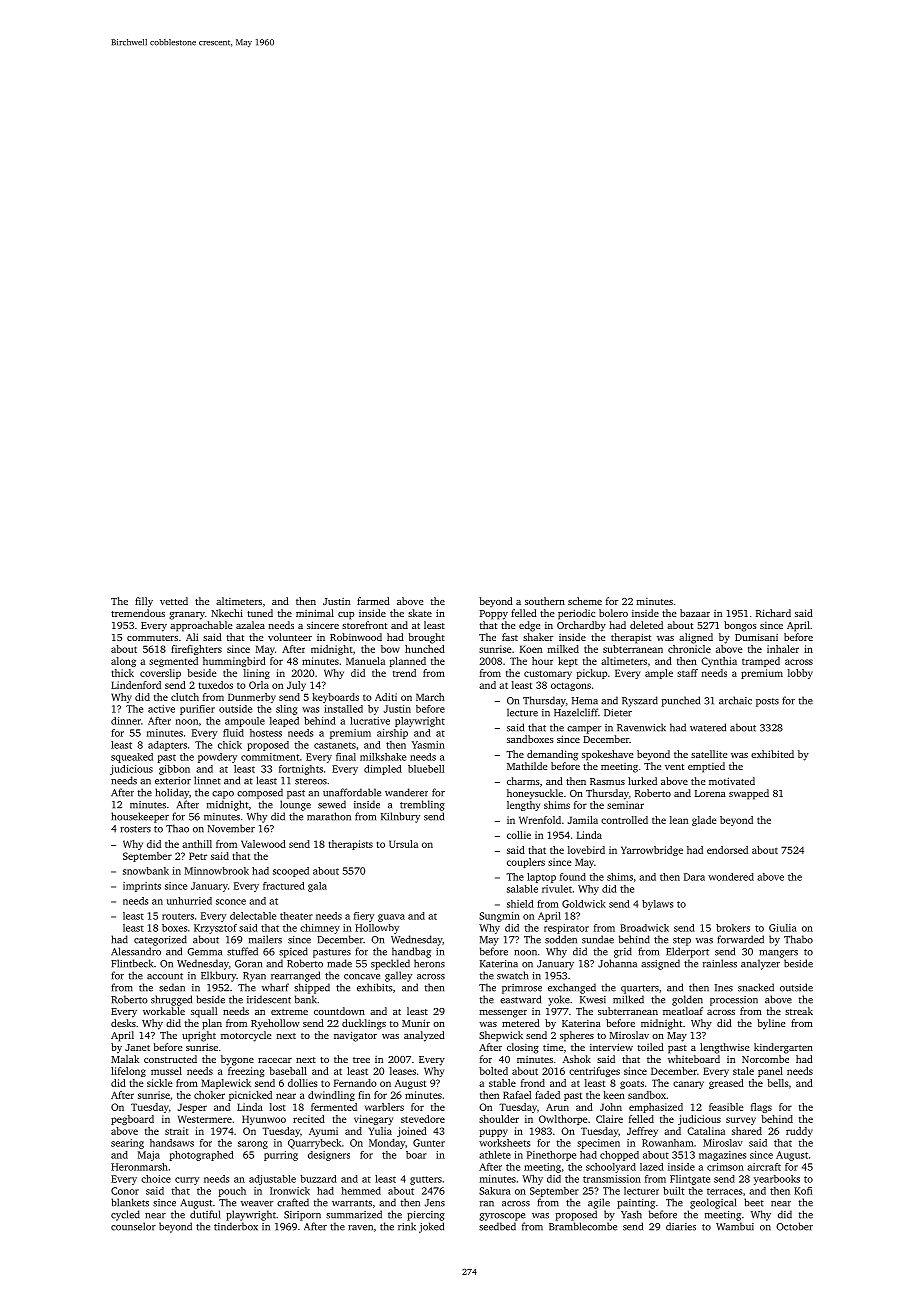 This screenshot has width=924, height=1308. Describe the element at coordinates (734, 1001) in the screenshot. I see `procession` at that location.
